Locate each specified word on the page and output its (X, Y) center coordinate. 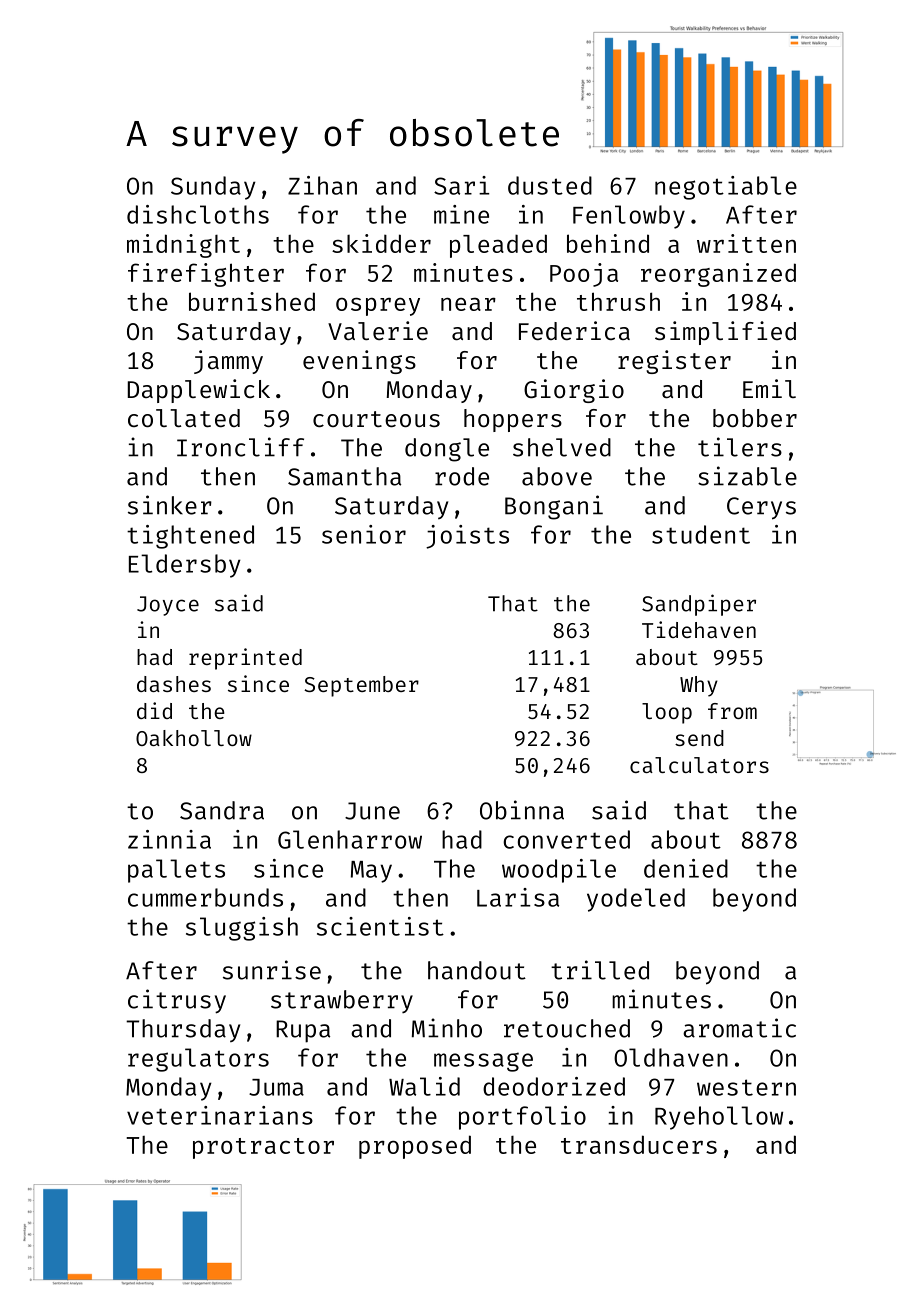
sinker (170, 505)
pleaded (498, 246)
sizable (747, 476)
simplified (725, 333)
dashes (174, 684)
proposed (415, 1147)
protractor (263, 1148)
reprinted (245, 659)
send (699, 738)
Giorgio (574, 391)
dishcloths (198, 214)
